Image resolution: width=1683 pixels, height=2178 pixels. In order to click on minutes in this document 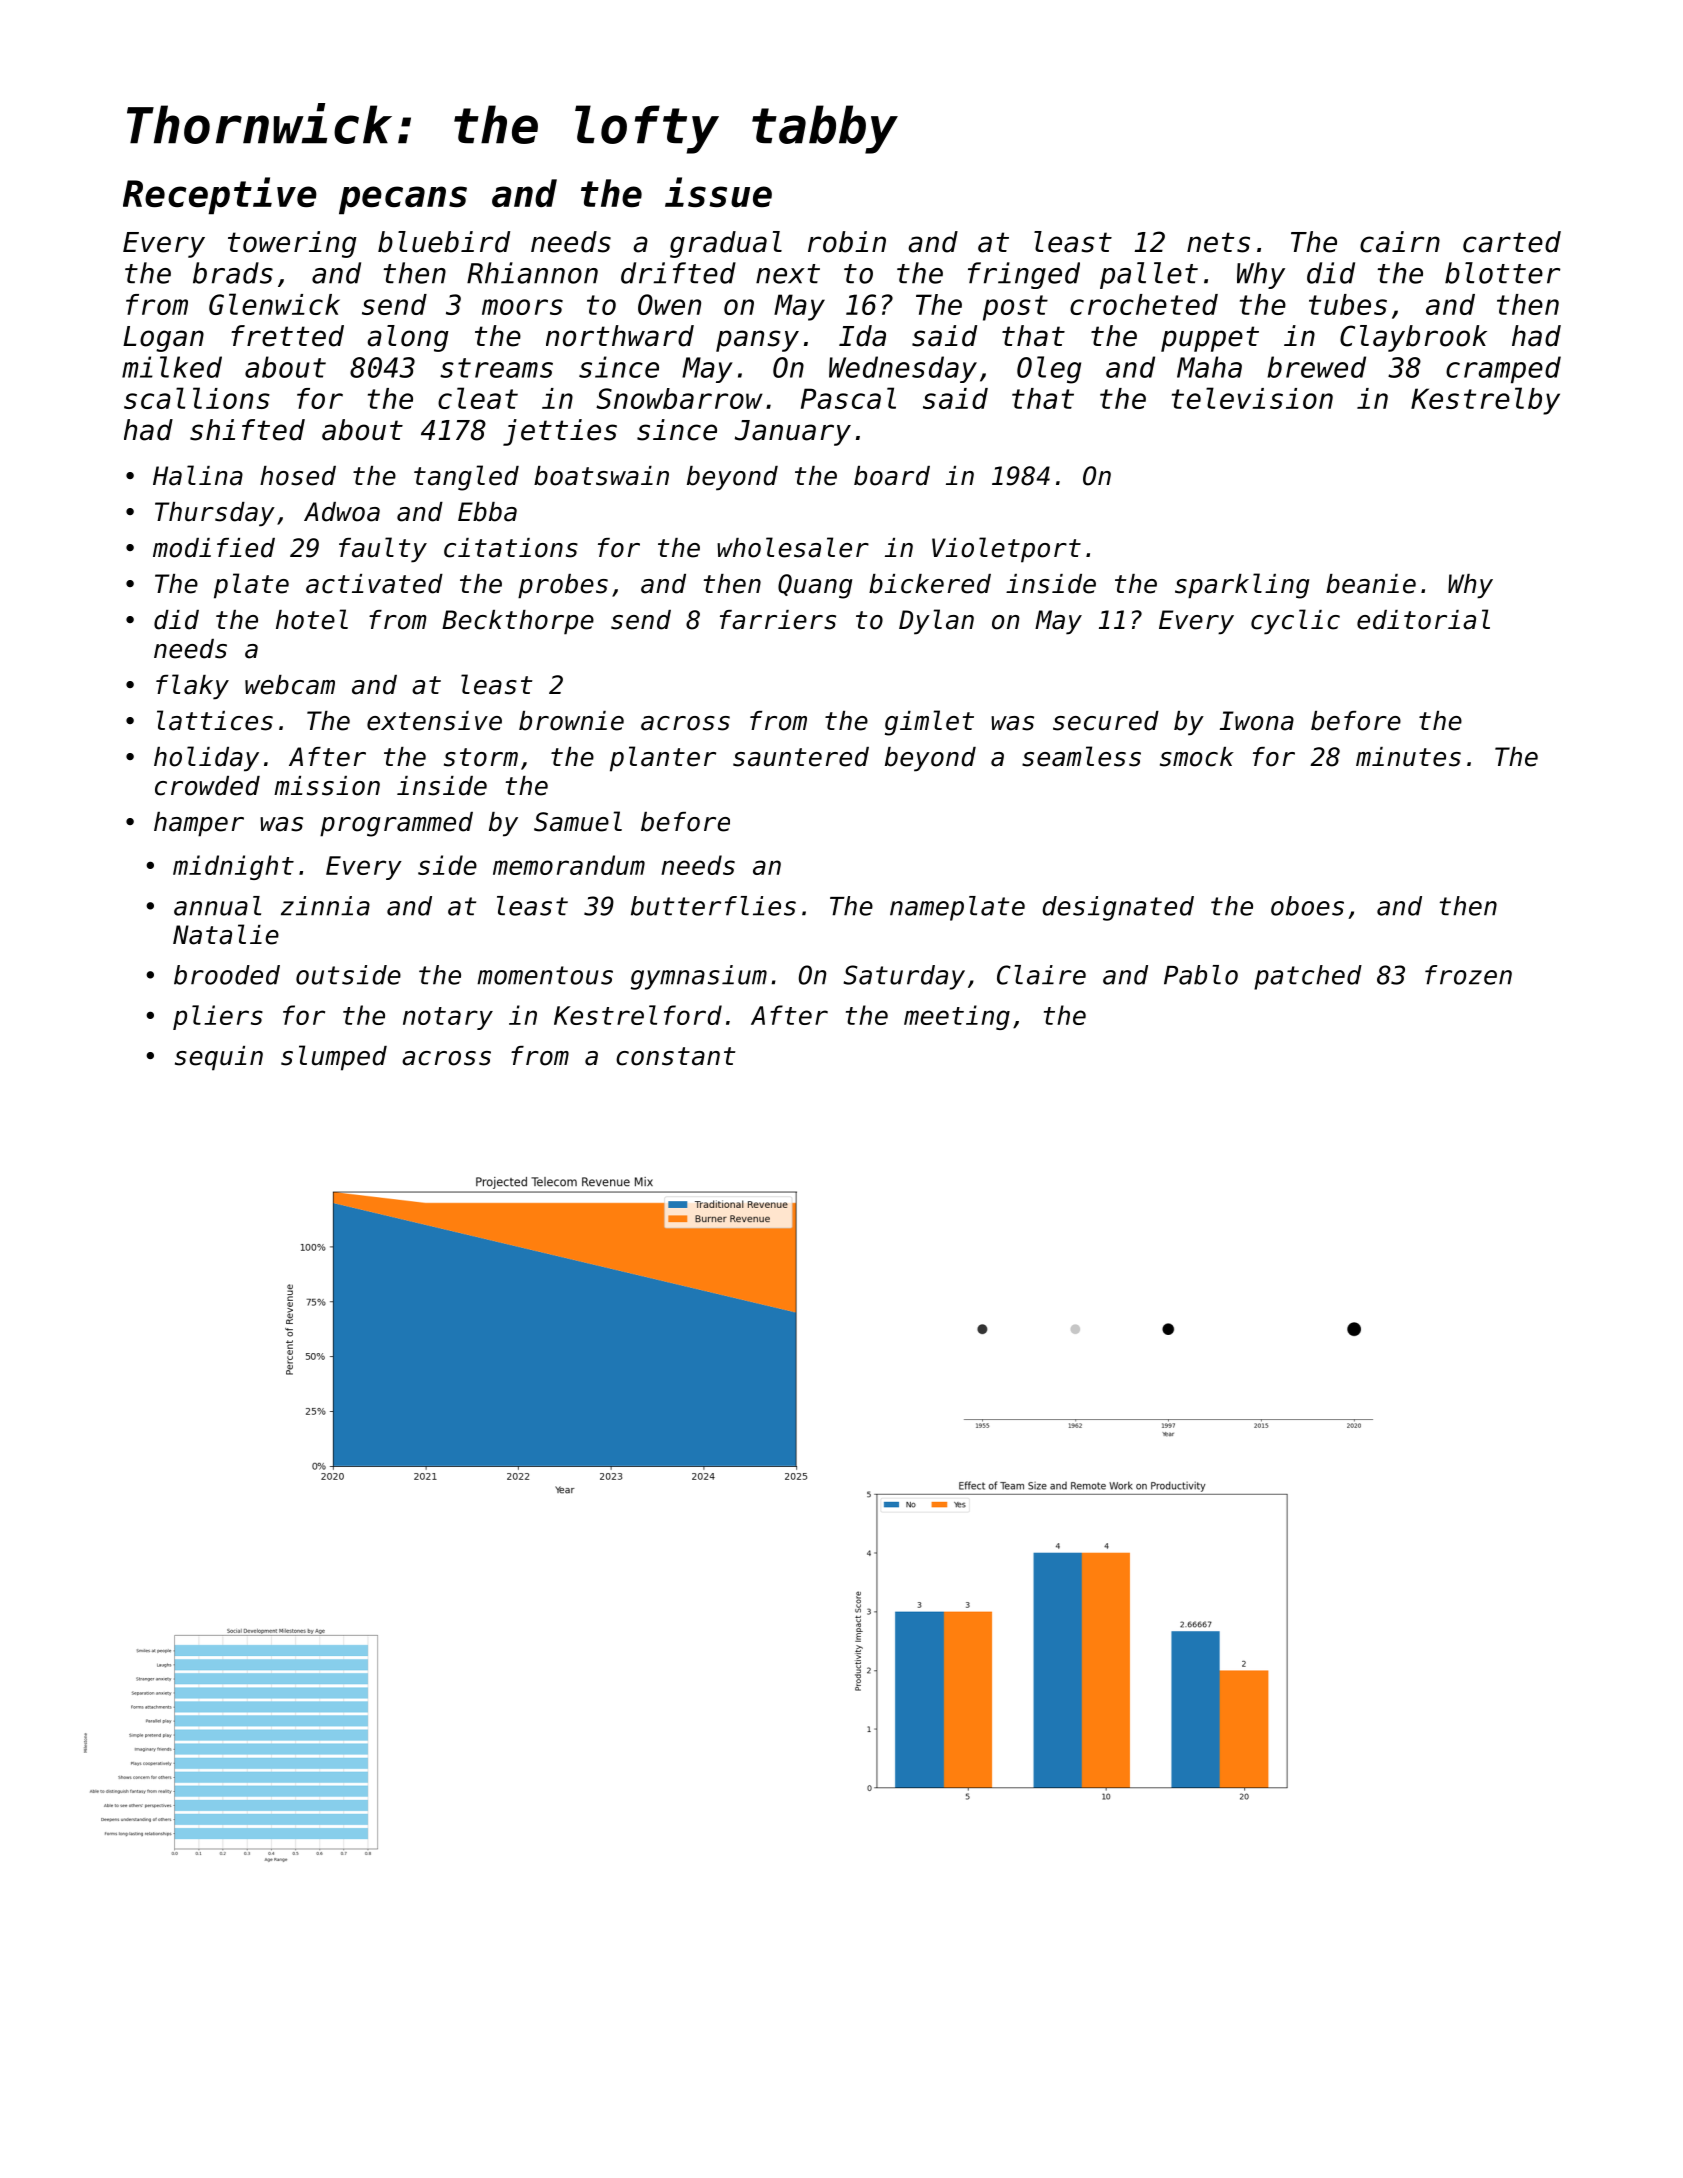, I will do `click(1408, 757)`.
